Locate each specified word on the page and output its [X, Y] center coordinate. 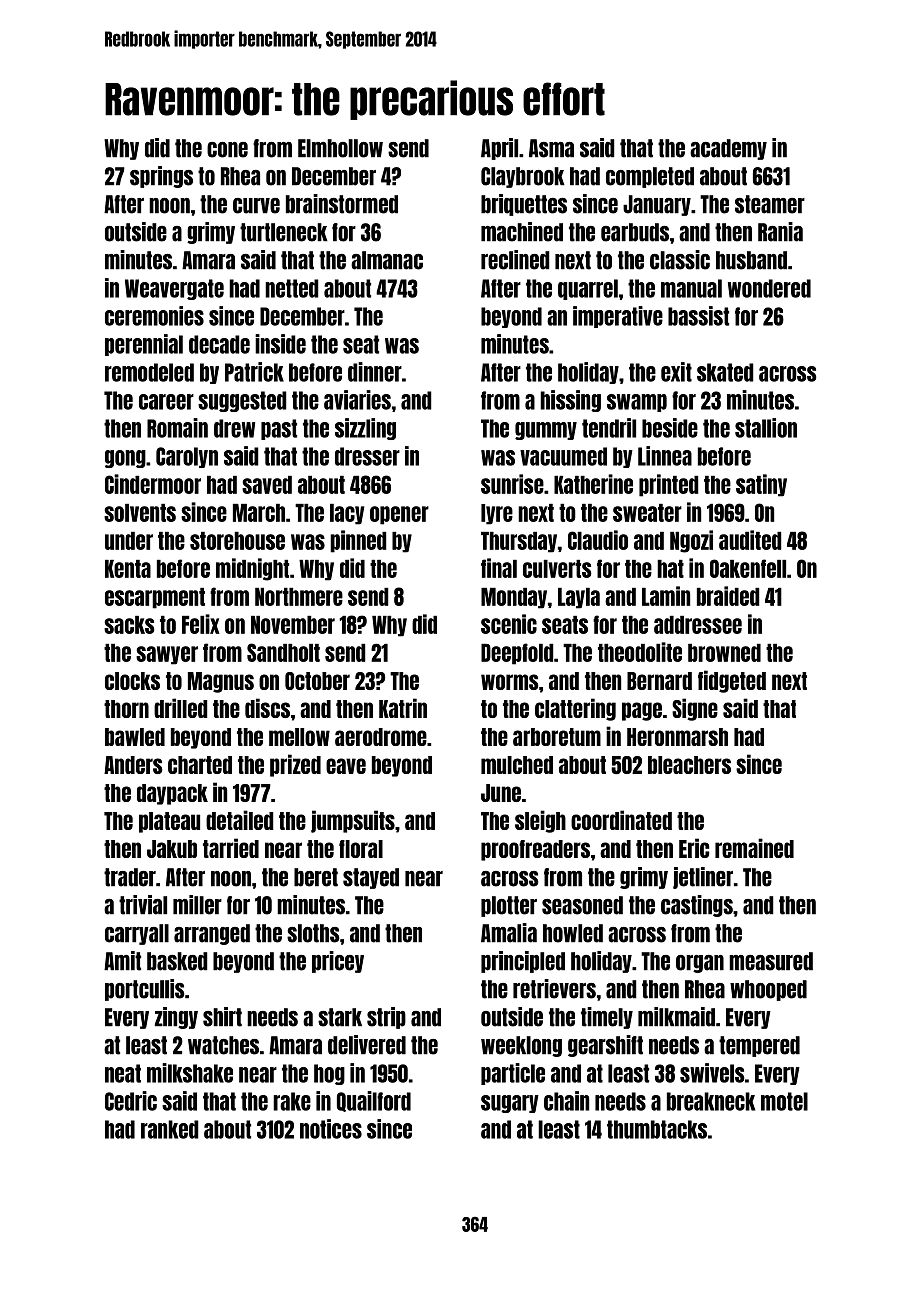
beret [316, 877]
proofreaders [535, 850]
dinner [375, 372]
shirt [222, 1017]
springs [161, 177]
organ [700, 964]
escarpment [155, 598]
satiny [761, 485]
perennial [144, 345]
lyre [497, 514]
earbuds [635, 232]
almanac [387, 260]
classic [680, 260]
